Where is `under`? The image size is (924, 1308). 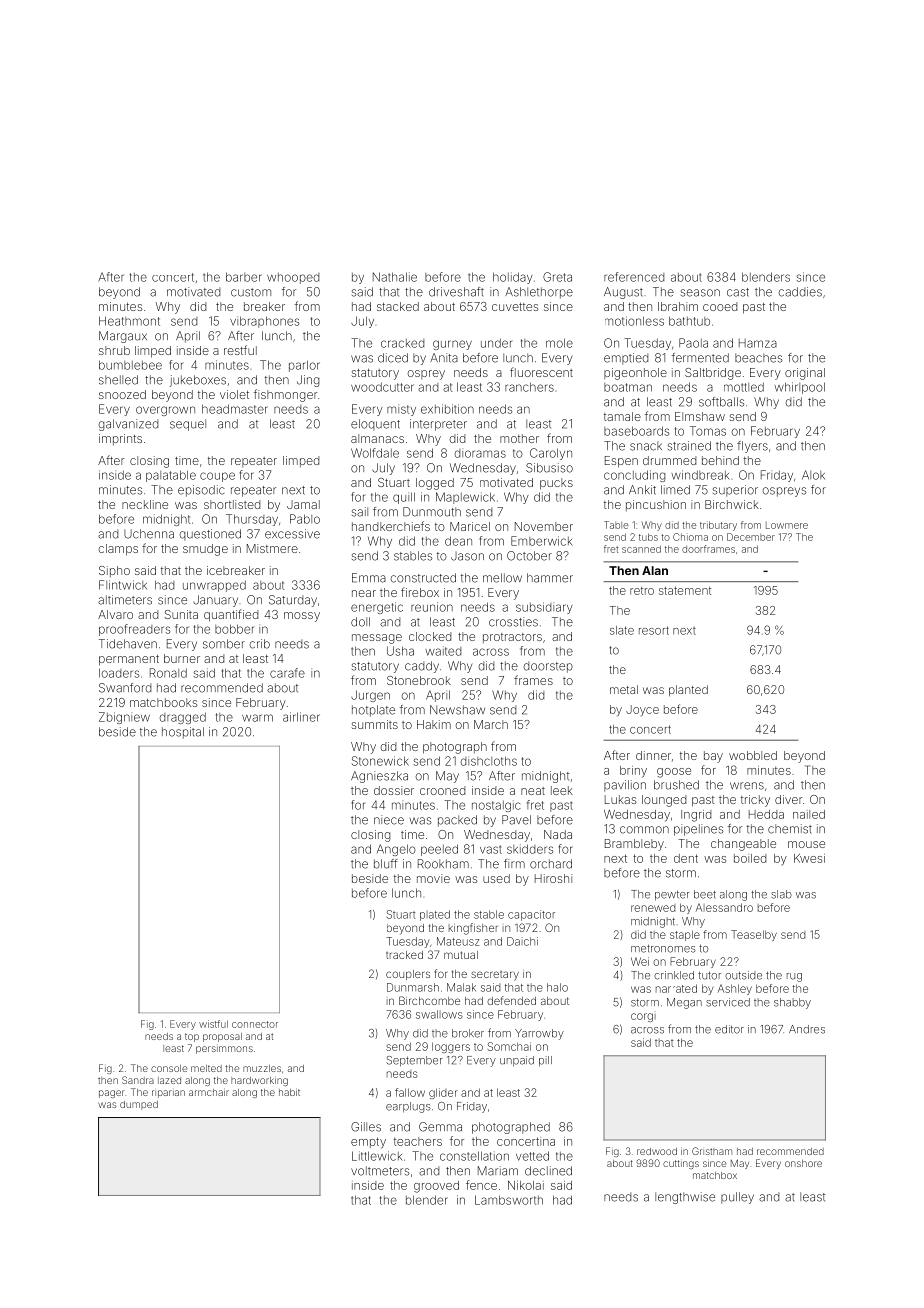 under is located at coordinates (496, 343).
